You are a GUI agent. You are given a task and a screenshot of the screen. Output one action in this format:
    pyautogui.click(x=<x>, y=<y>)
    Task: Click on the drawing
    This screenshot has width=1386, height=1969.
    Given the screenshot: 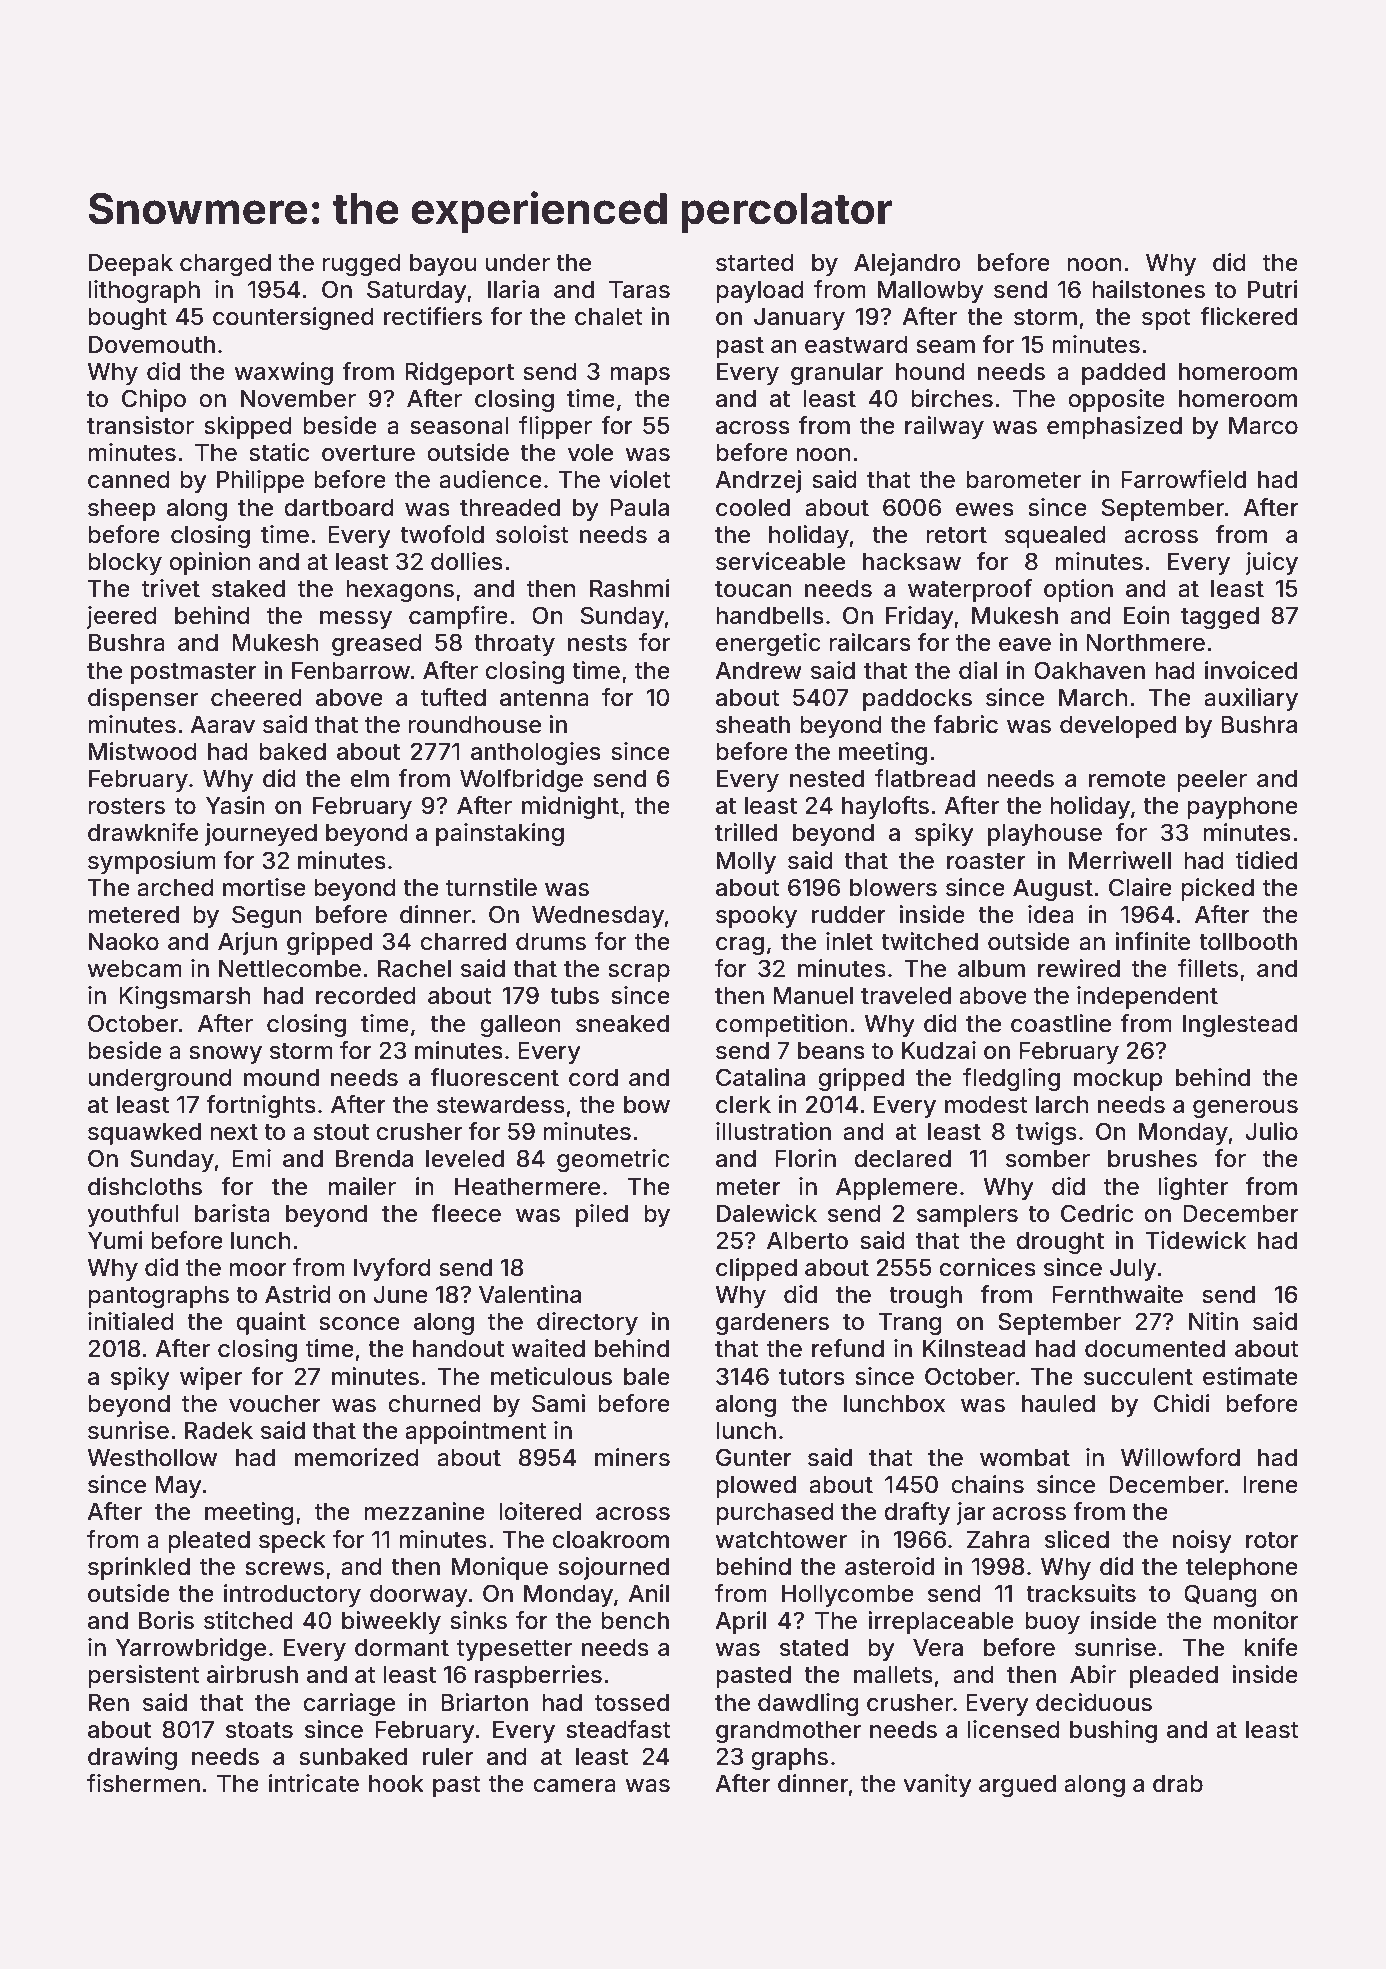 What is the action you would take?
    pyautogui.click(x=132, y=1758)
